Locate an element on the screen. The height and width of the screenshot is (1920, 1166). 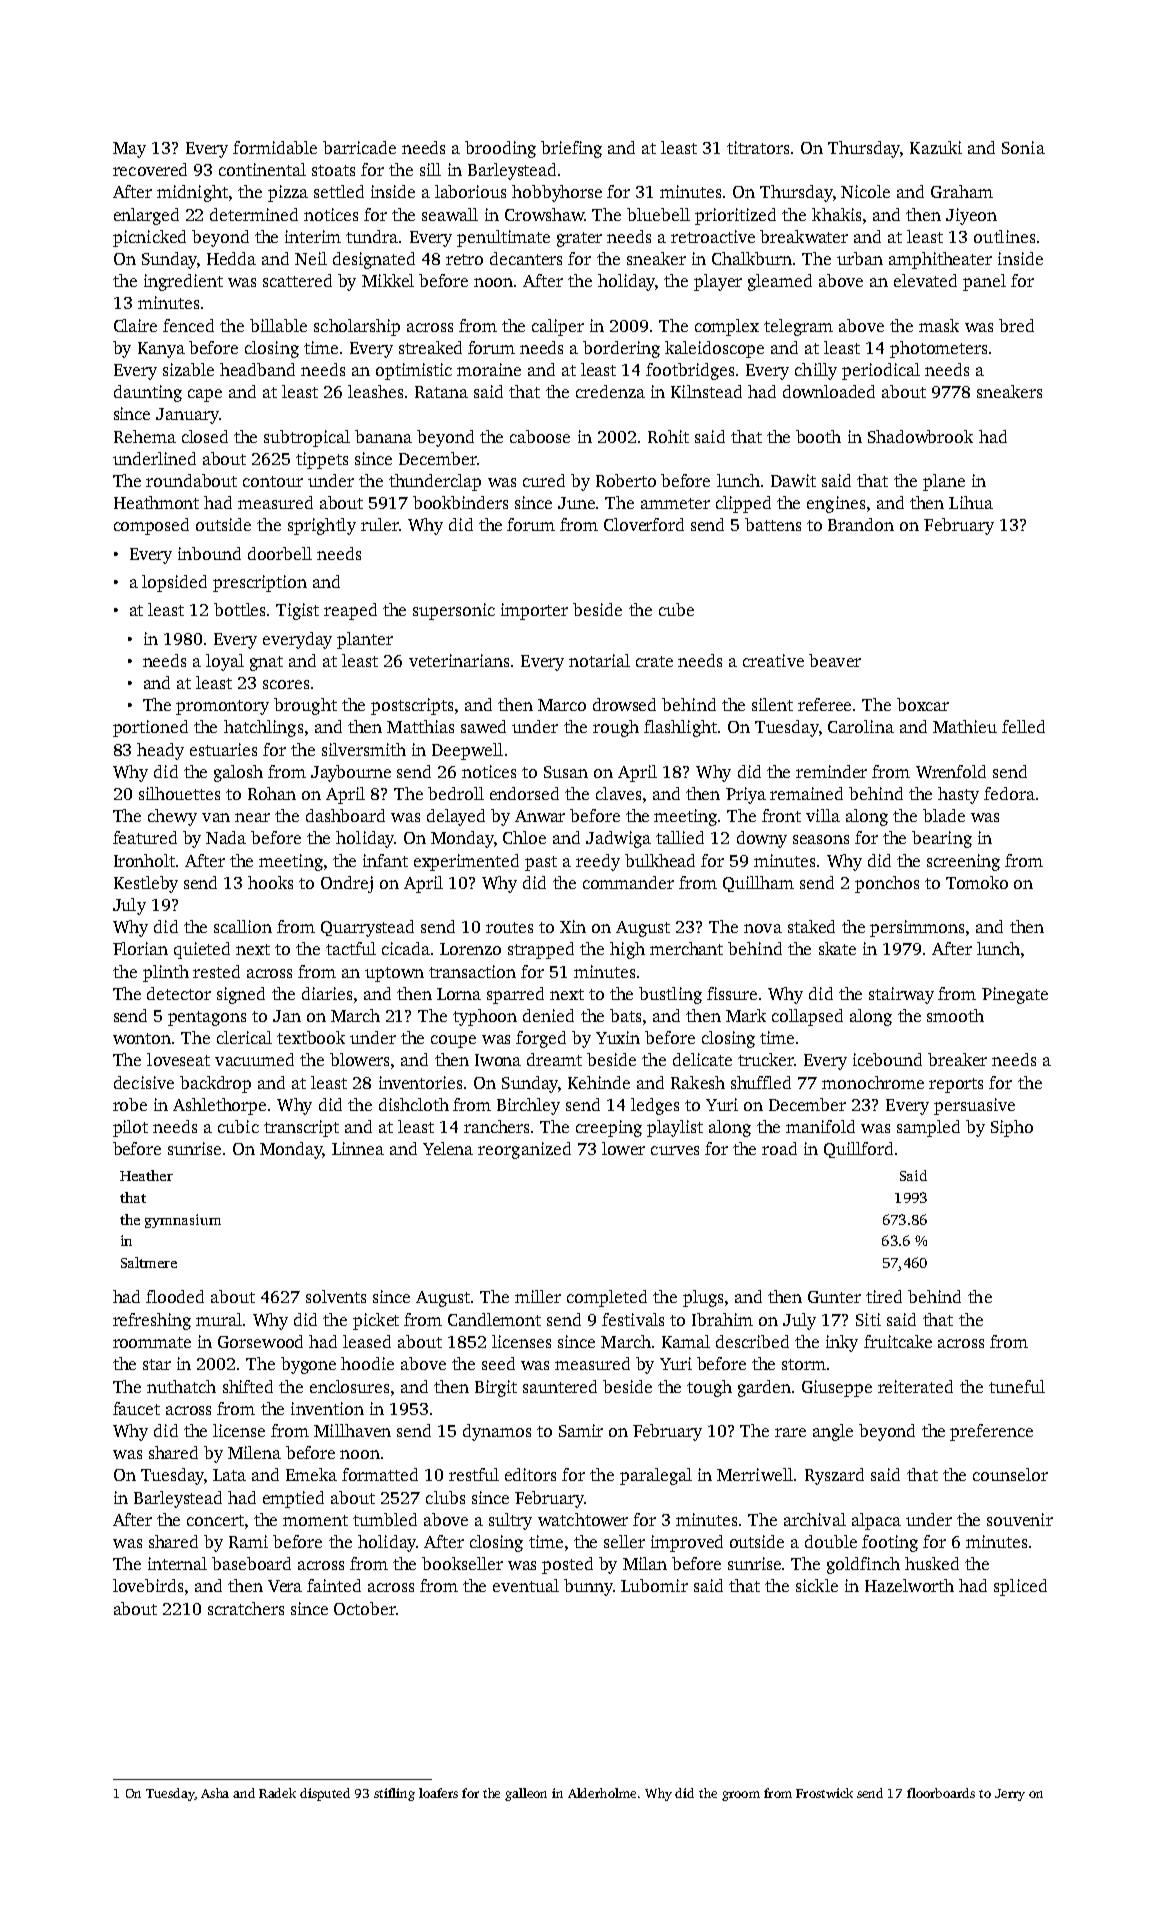
stifling is located at coordinates (394, 1794).
